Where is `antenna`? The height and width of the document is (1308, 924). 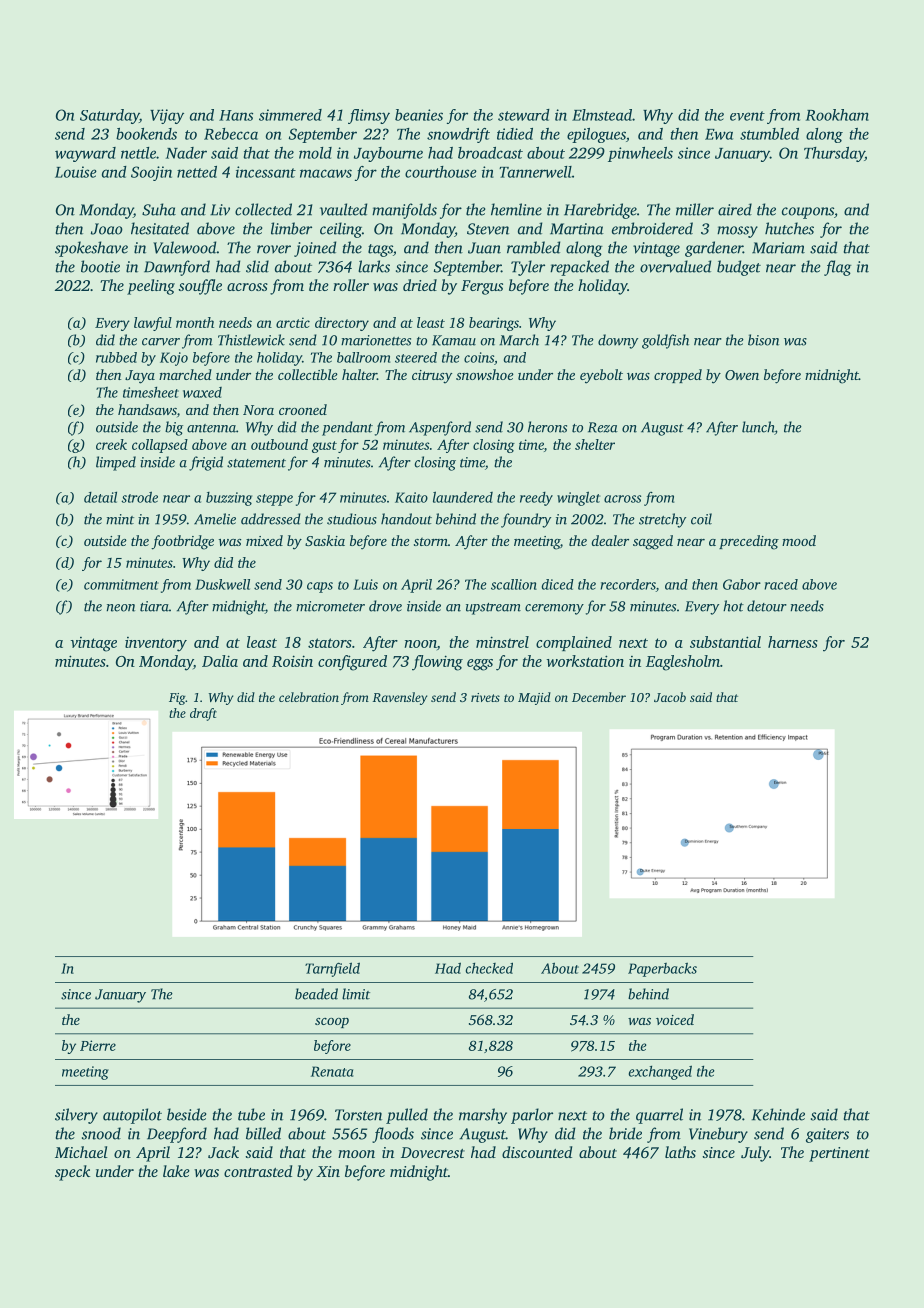
antenna is located at coordinates (211, 428).
